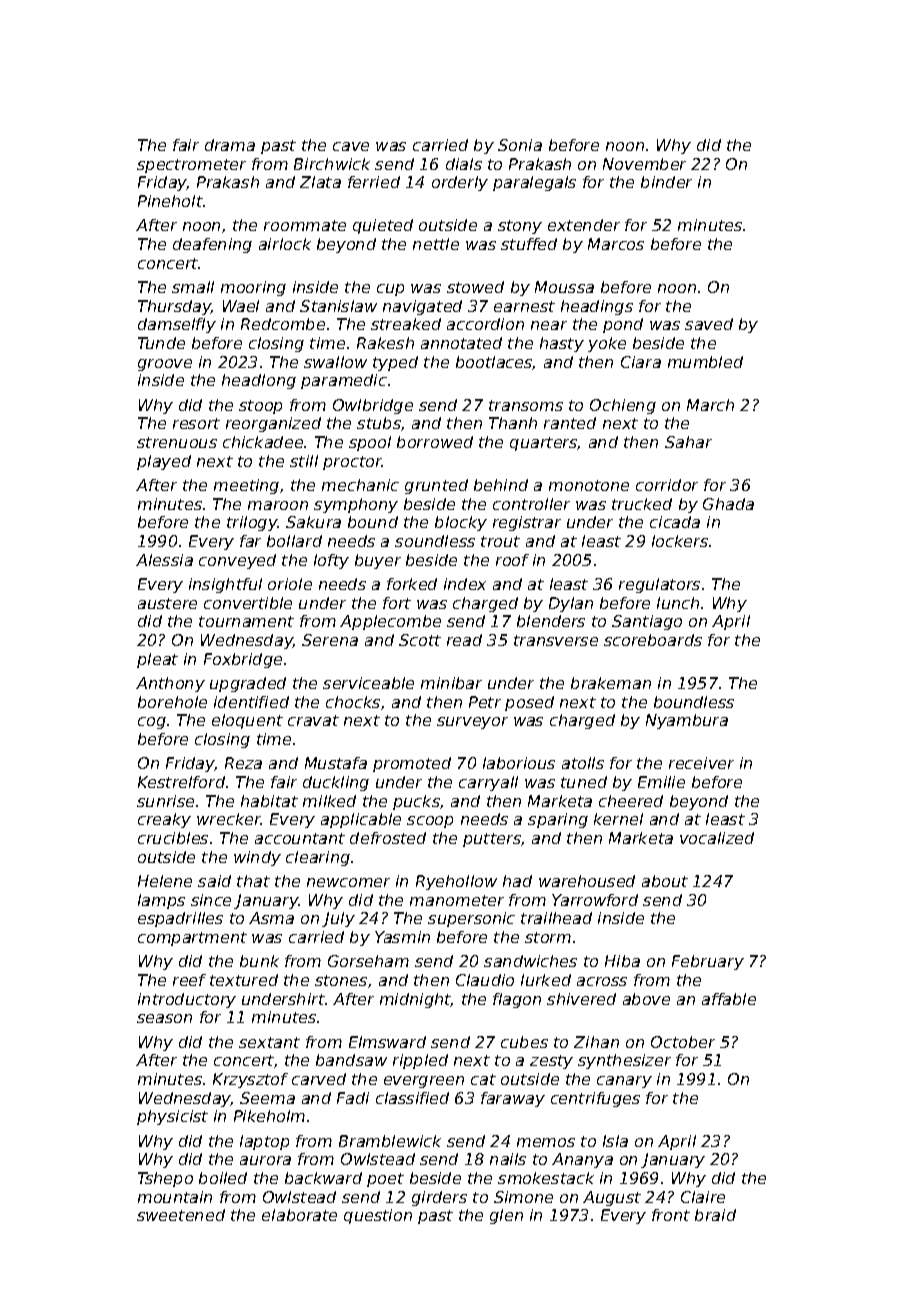 This screenshot has width=908, height=1316. Describe the element at coordinates (299, 1215) in the screenshot. I see `elaborate` at that location.
